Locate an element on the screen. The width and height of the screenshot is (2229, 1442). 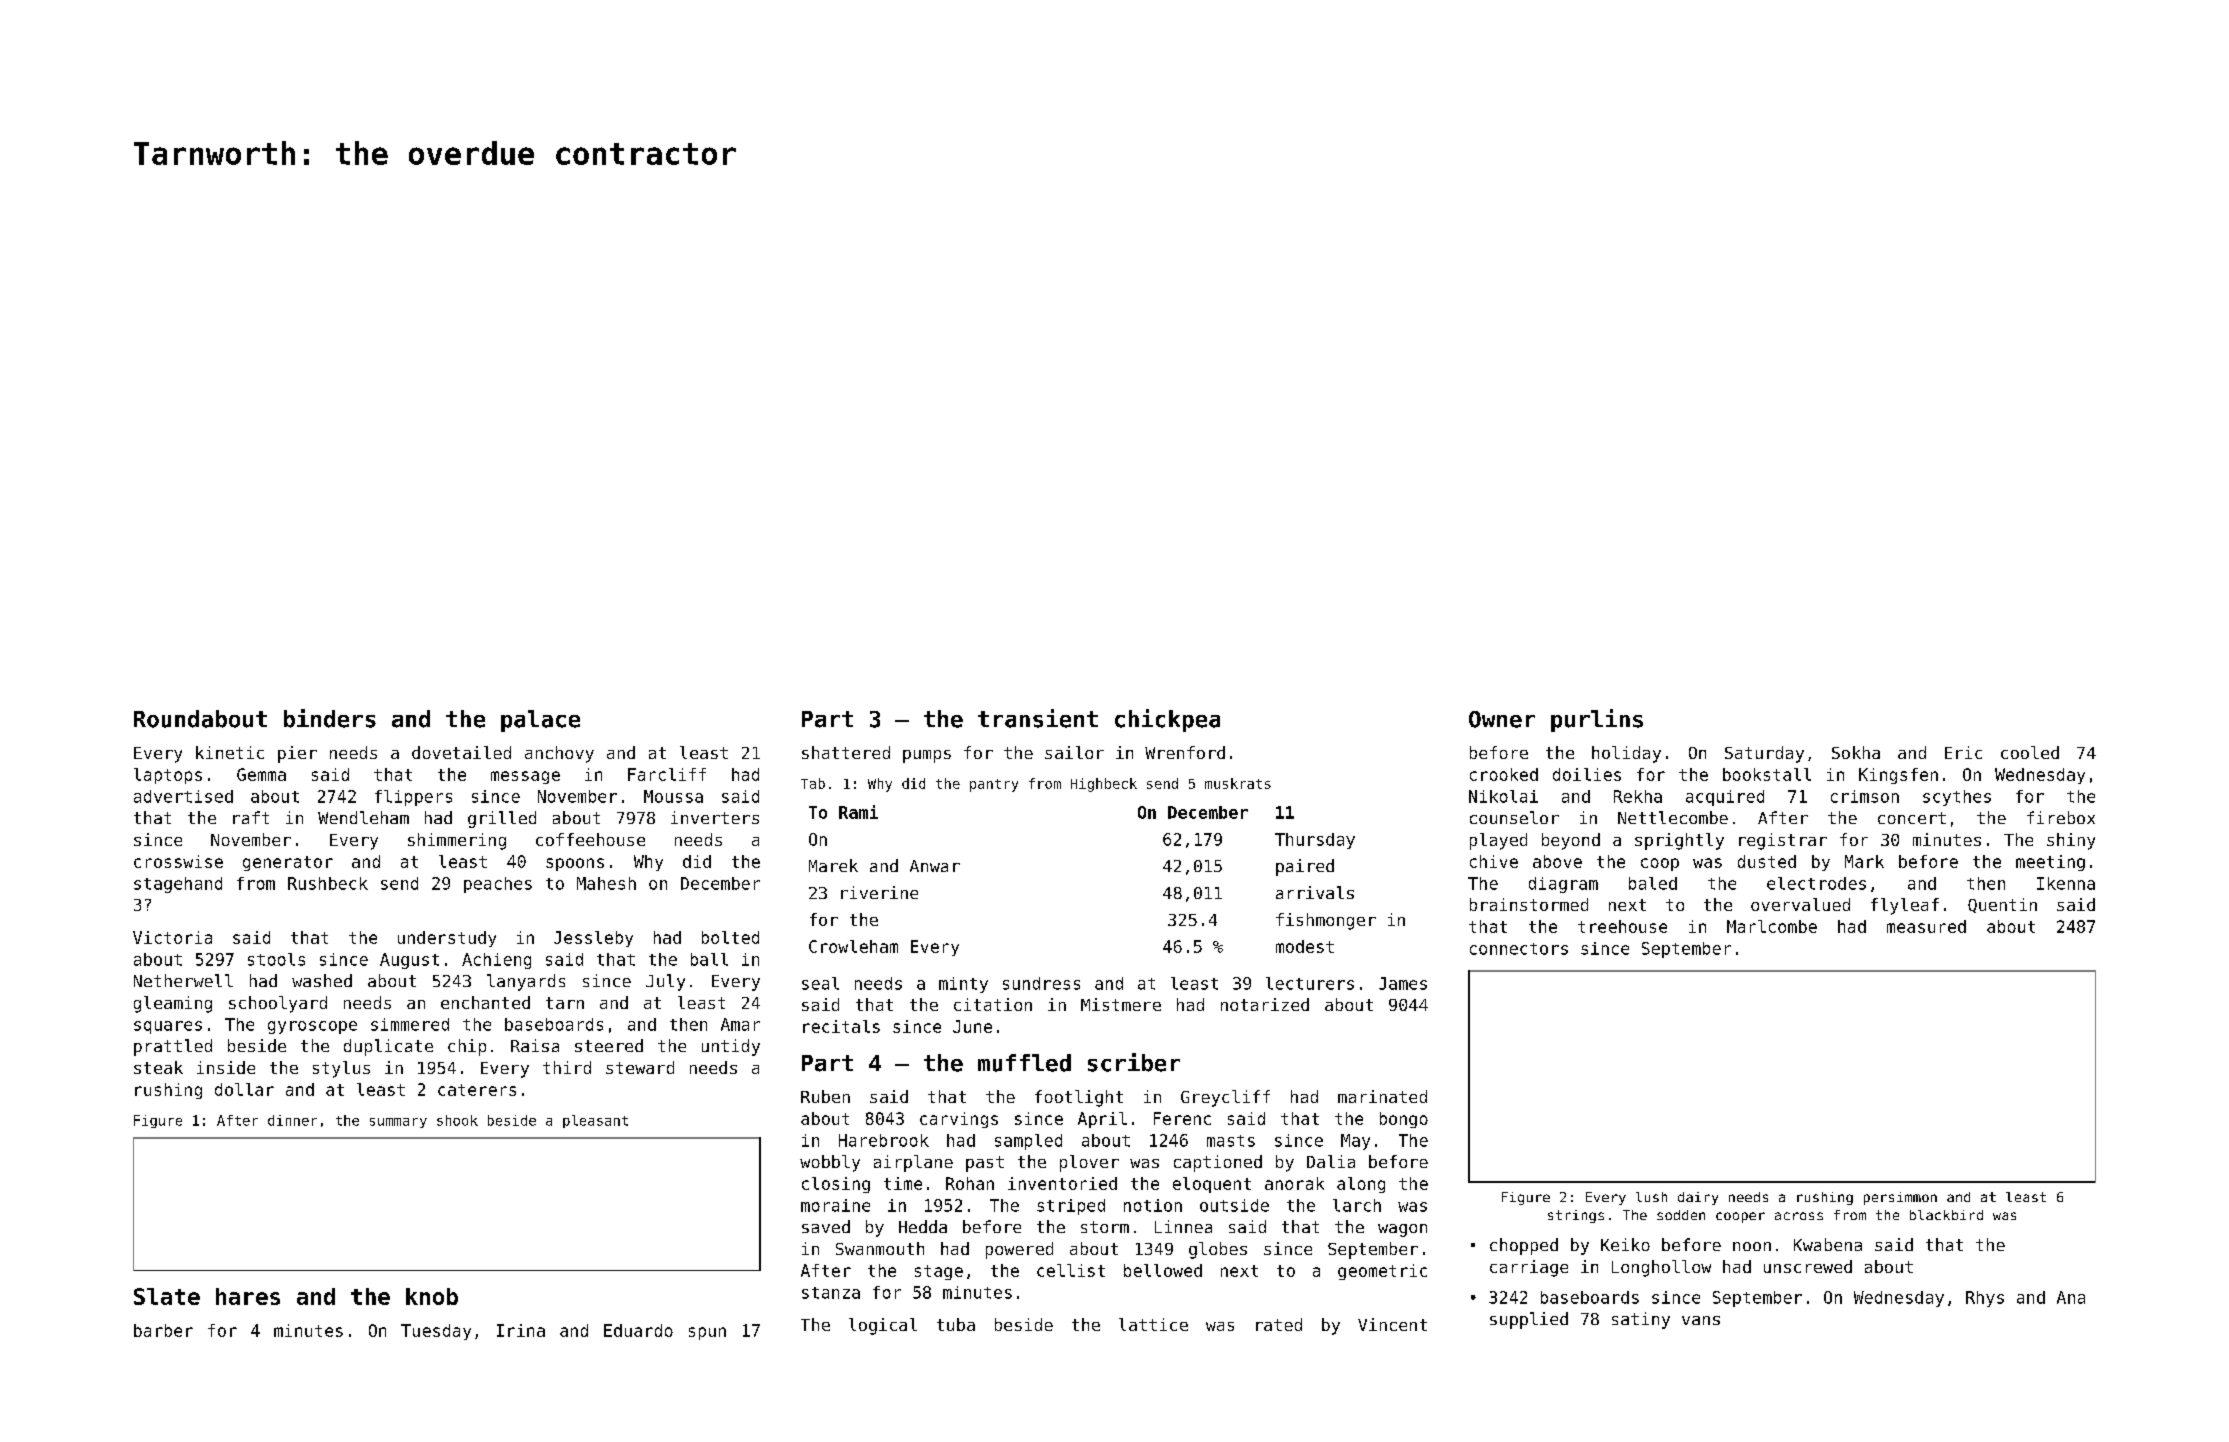
rated is located at coordinates (1279, 1324).
